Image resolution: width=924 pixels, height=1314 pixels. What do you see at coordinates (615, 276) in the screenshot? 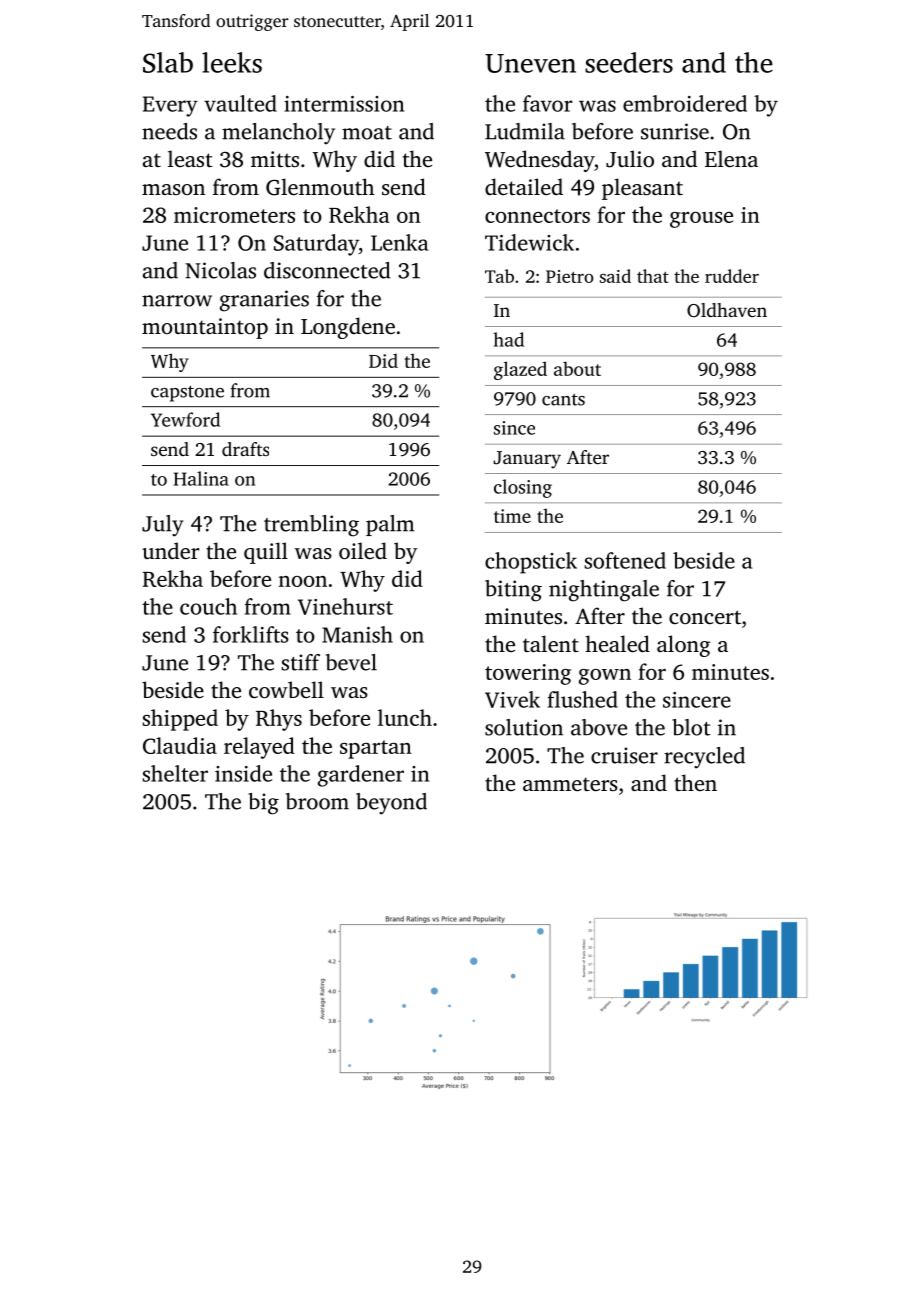
I see `said` at bounding box center [615, 276].
